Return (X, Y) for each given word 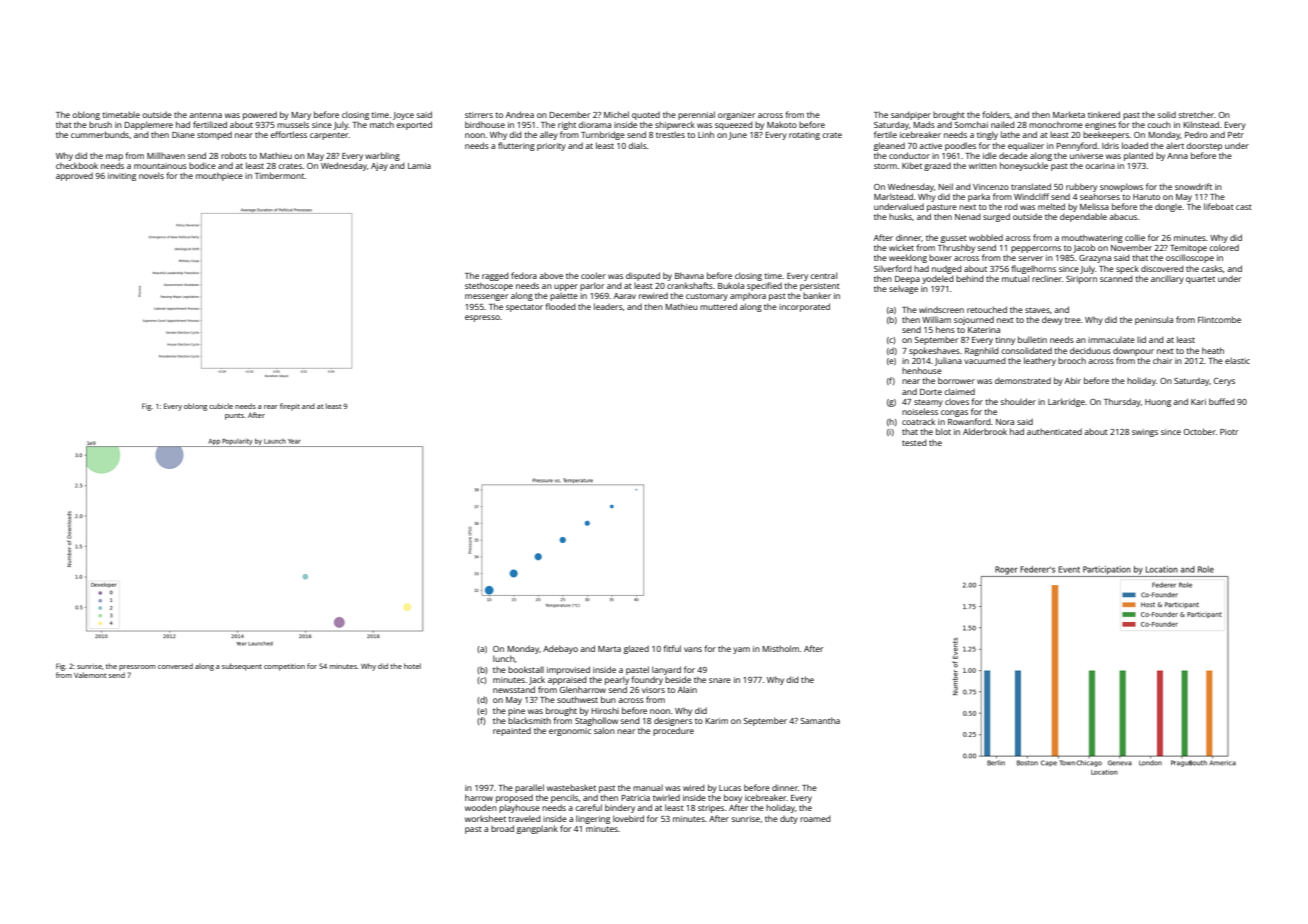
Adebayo (560, 649)
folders (996, 114)
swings (1145, 433)
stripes (711, 809)
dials (637, 145)
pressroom (137, 668)
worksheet (485, 818)
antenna (205, 115)
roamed (815, 818)
